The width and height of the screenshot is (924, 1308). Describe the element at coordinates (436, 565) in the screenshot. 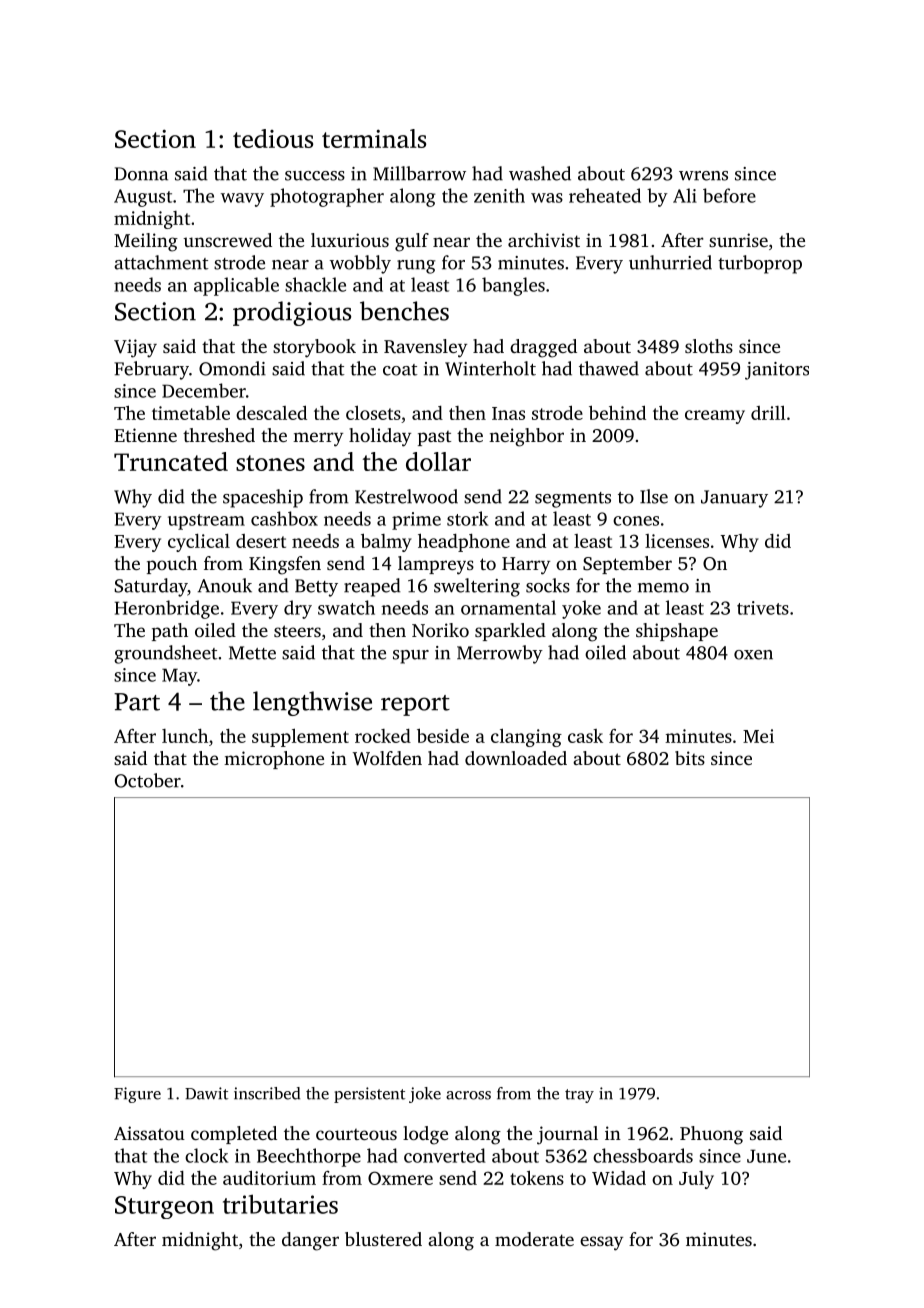

I see `lampreys` at that location.
